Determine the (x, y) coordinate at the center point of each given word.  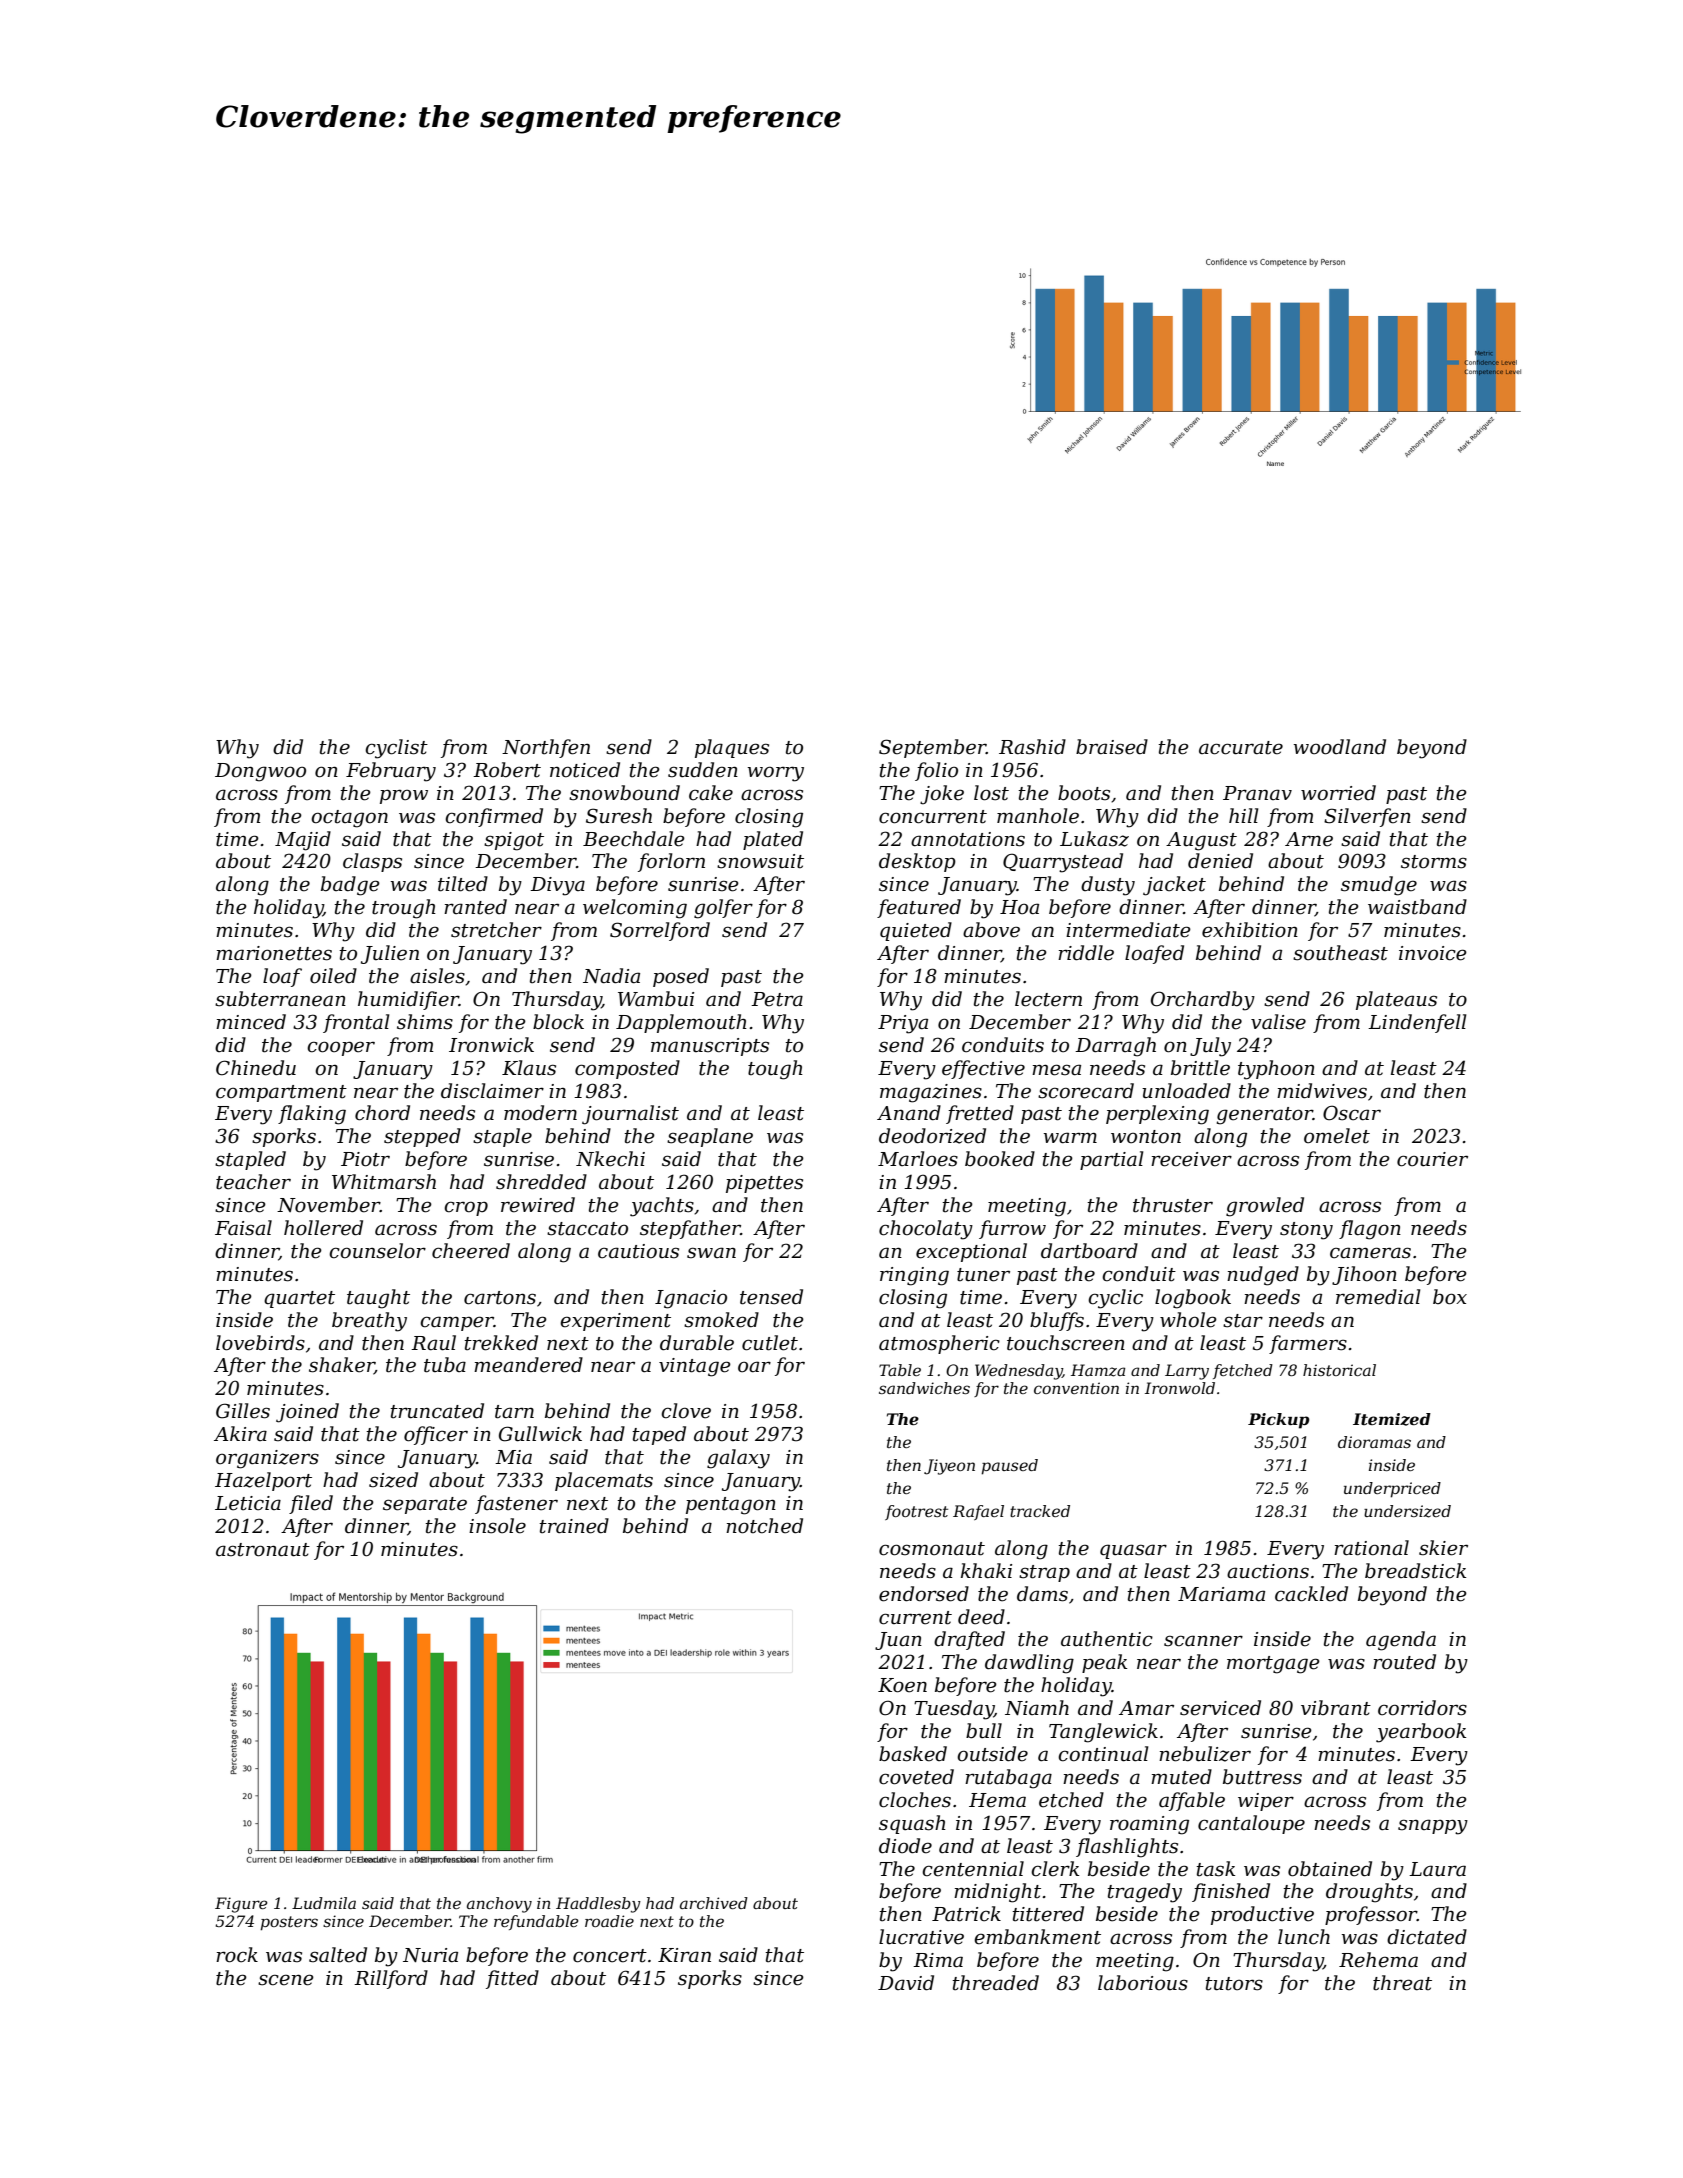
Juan (898, 1641)
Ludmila (324, 1903)
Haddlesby (598, 1905)
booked (1000, 1159)
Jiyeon (949, 1467)
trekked (501, 1343)
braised (1112, 747)
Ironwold (1180, 1388)
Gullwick (540, 1434)
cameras (1370, 1253)
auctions (1268, 1571)
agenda (1401, 1641)
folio (936, 771)
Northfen (546, 748)
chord (382, 1113)
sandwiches (924, 1388)
